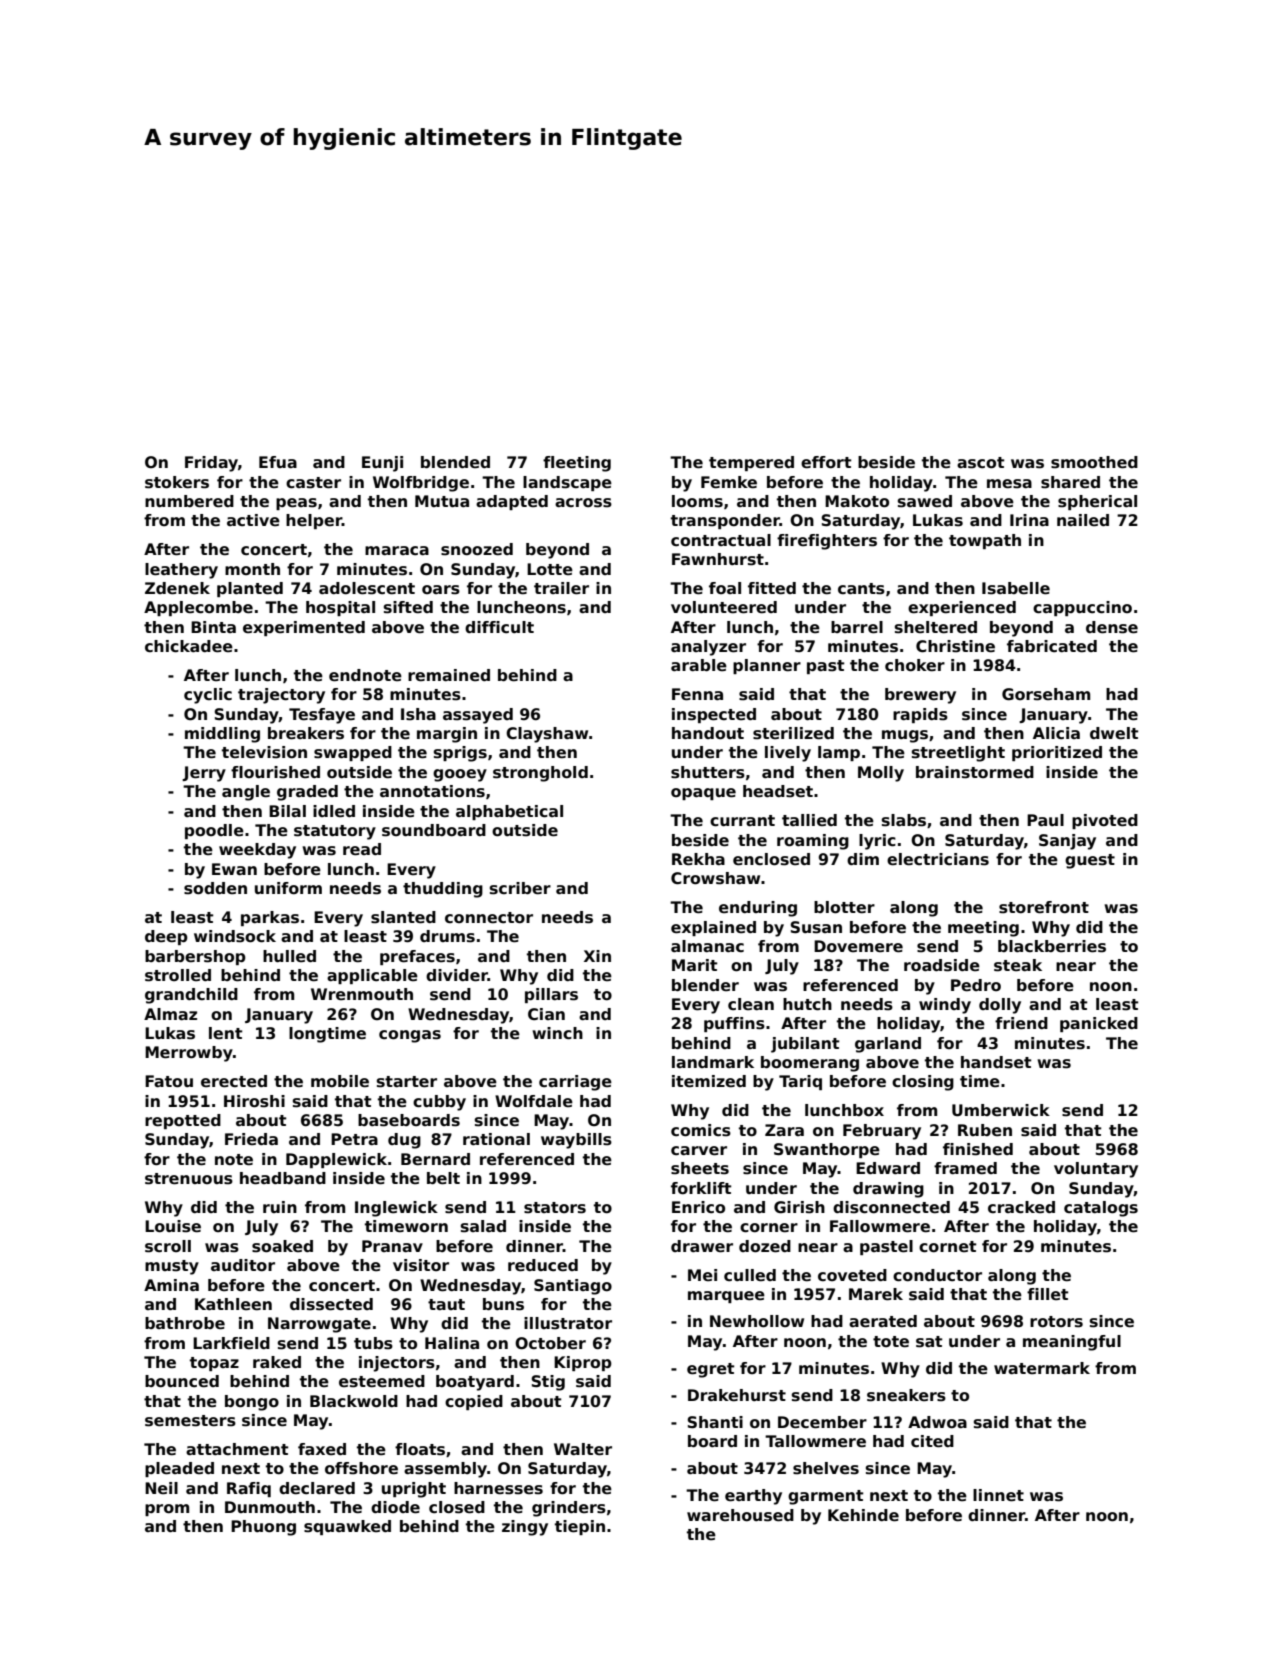 Image resolution: width=1283 pixels, height=1661 pixels. Describe the element at coordinates (577, 464) in the image. I see `fleeting` at that location.
